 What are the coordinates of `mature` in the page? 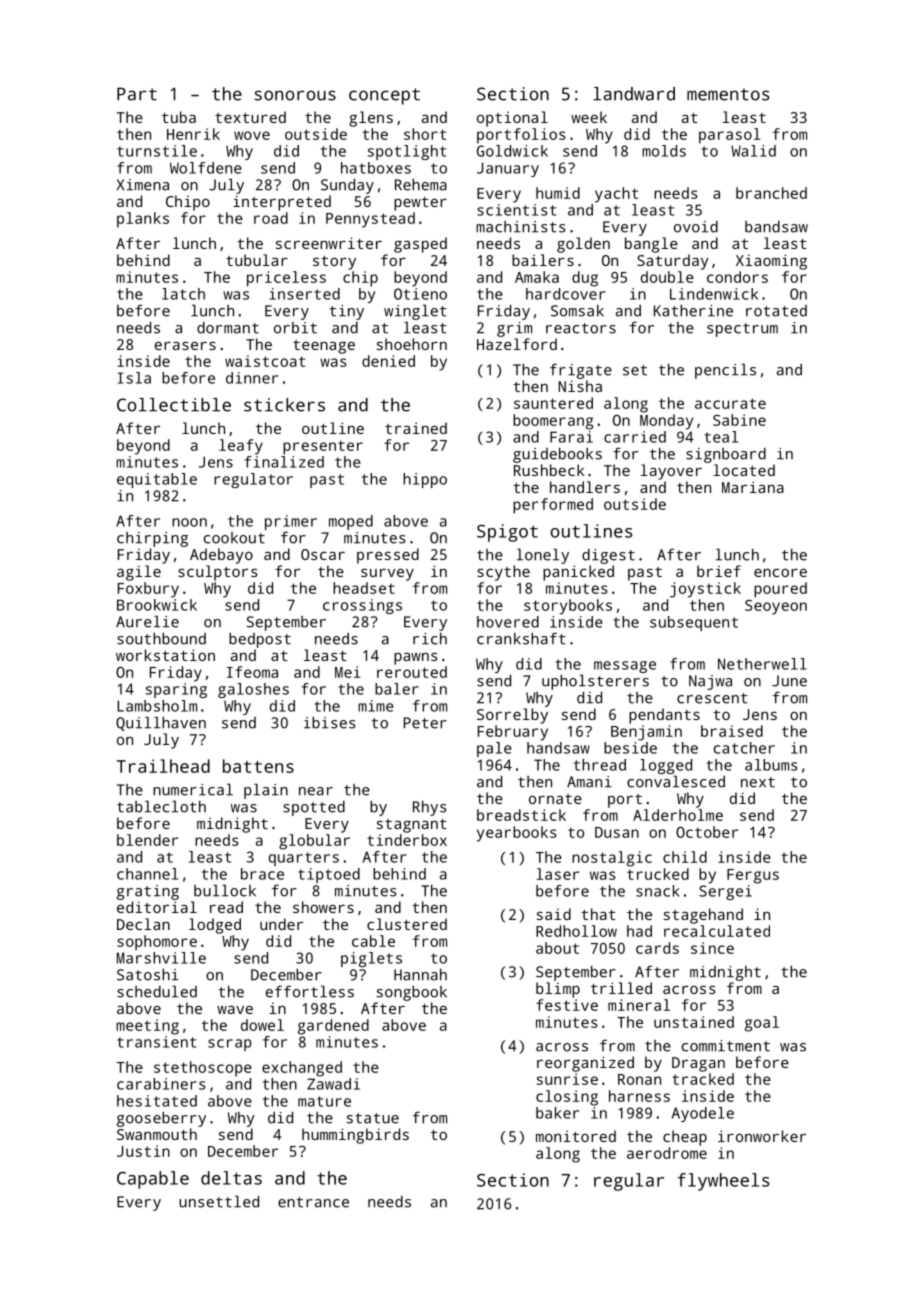 It's located at (324, 1101).
